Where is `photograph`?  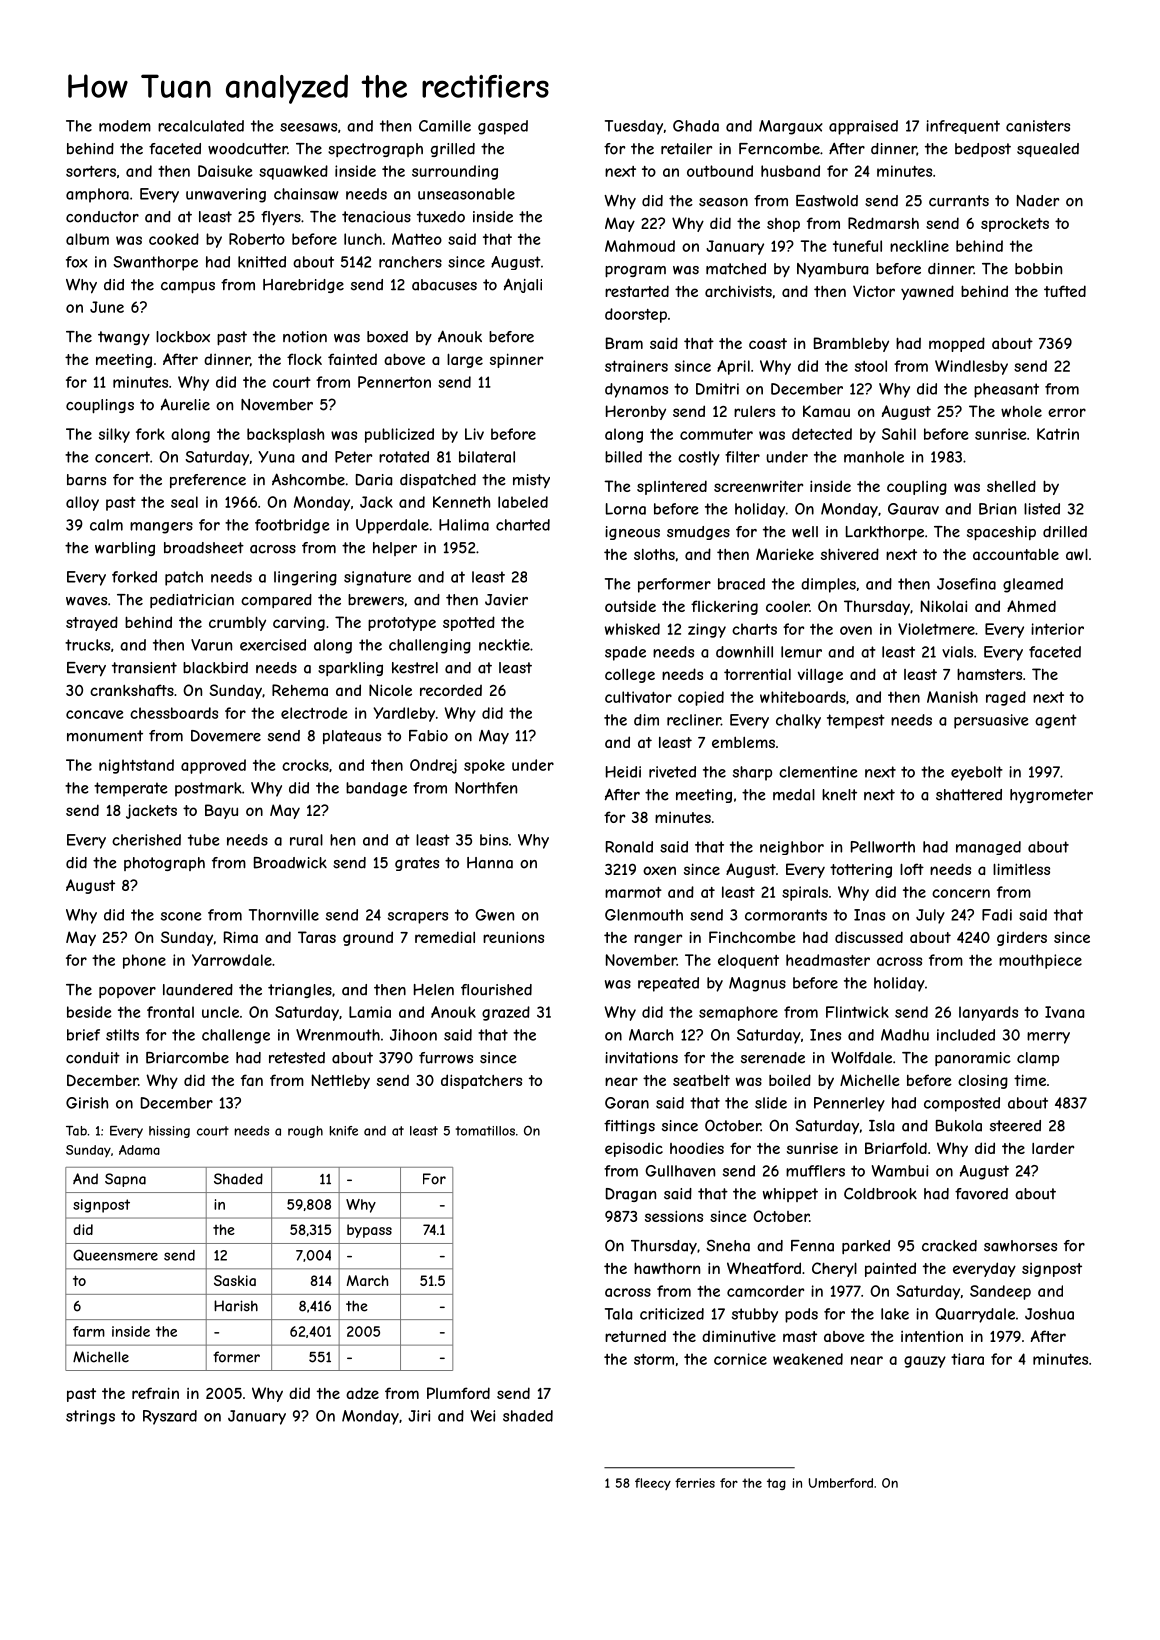
photograph is located at coordinates (164, 864).
